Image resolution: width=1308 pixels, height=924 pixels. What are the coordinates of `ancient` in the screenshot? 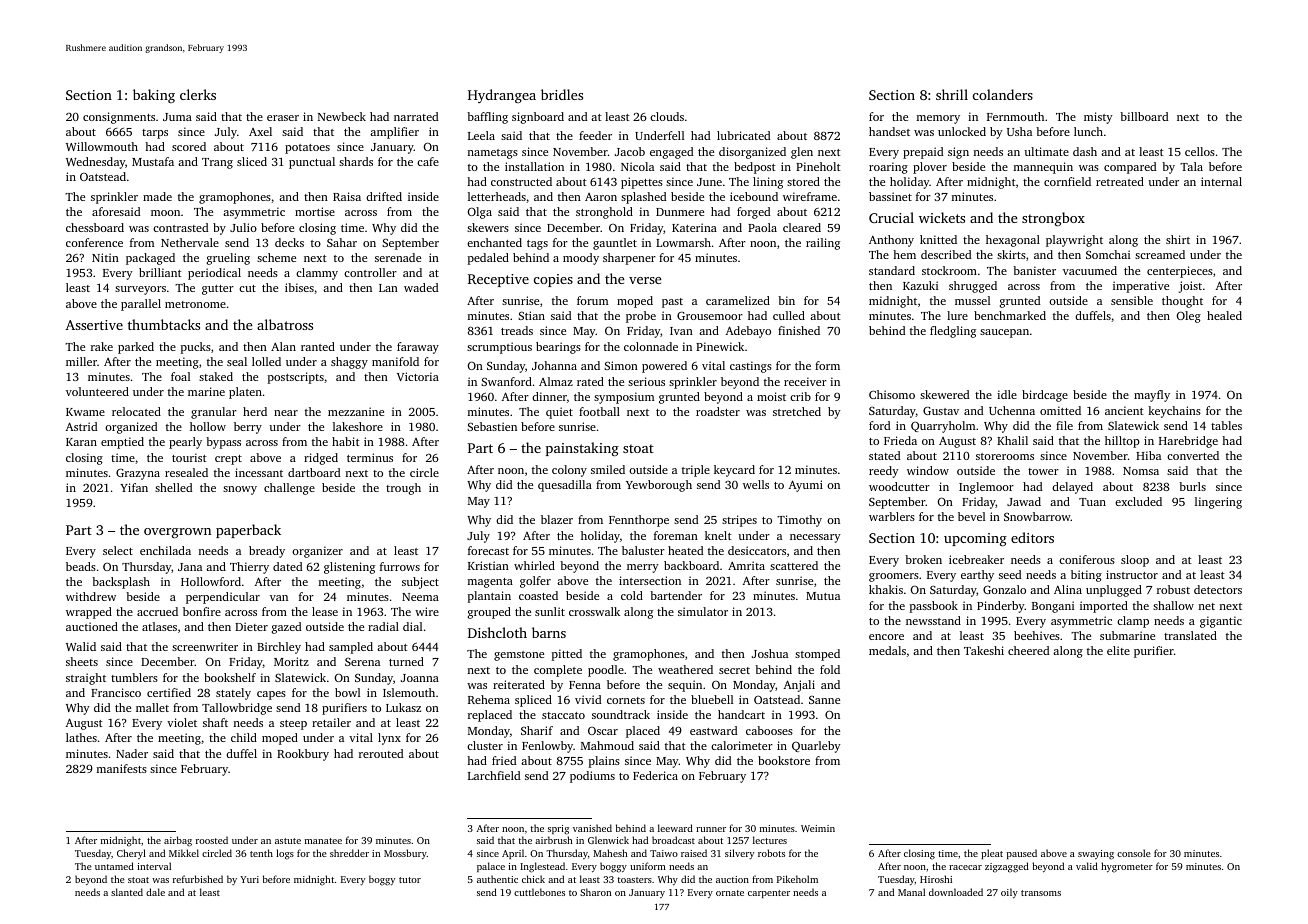 It's located at (1124, 410).
